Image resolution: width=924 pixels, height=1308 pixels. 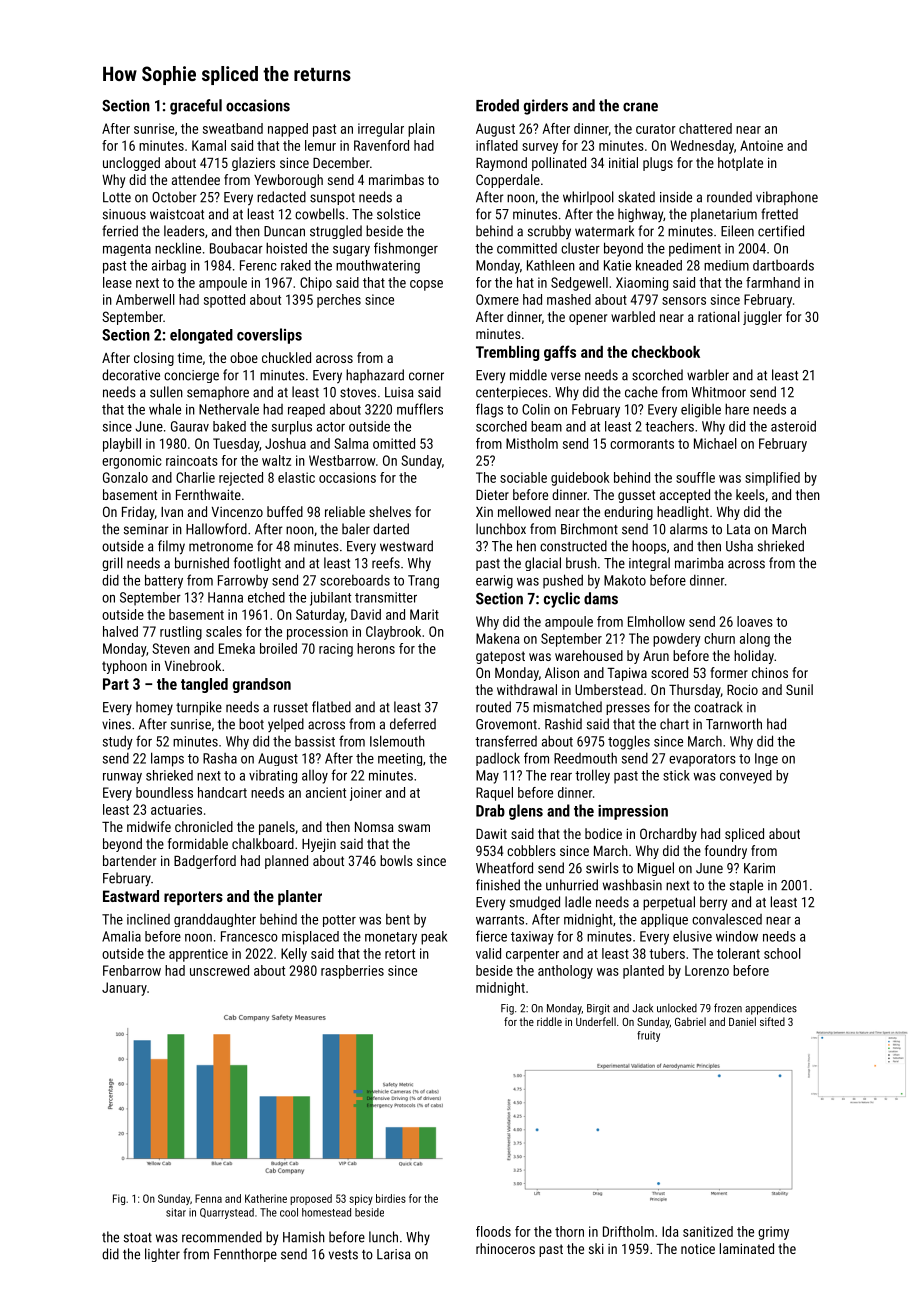 I want to click on tolerant, so click(x=738, y=953).
